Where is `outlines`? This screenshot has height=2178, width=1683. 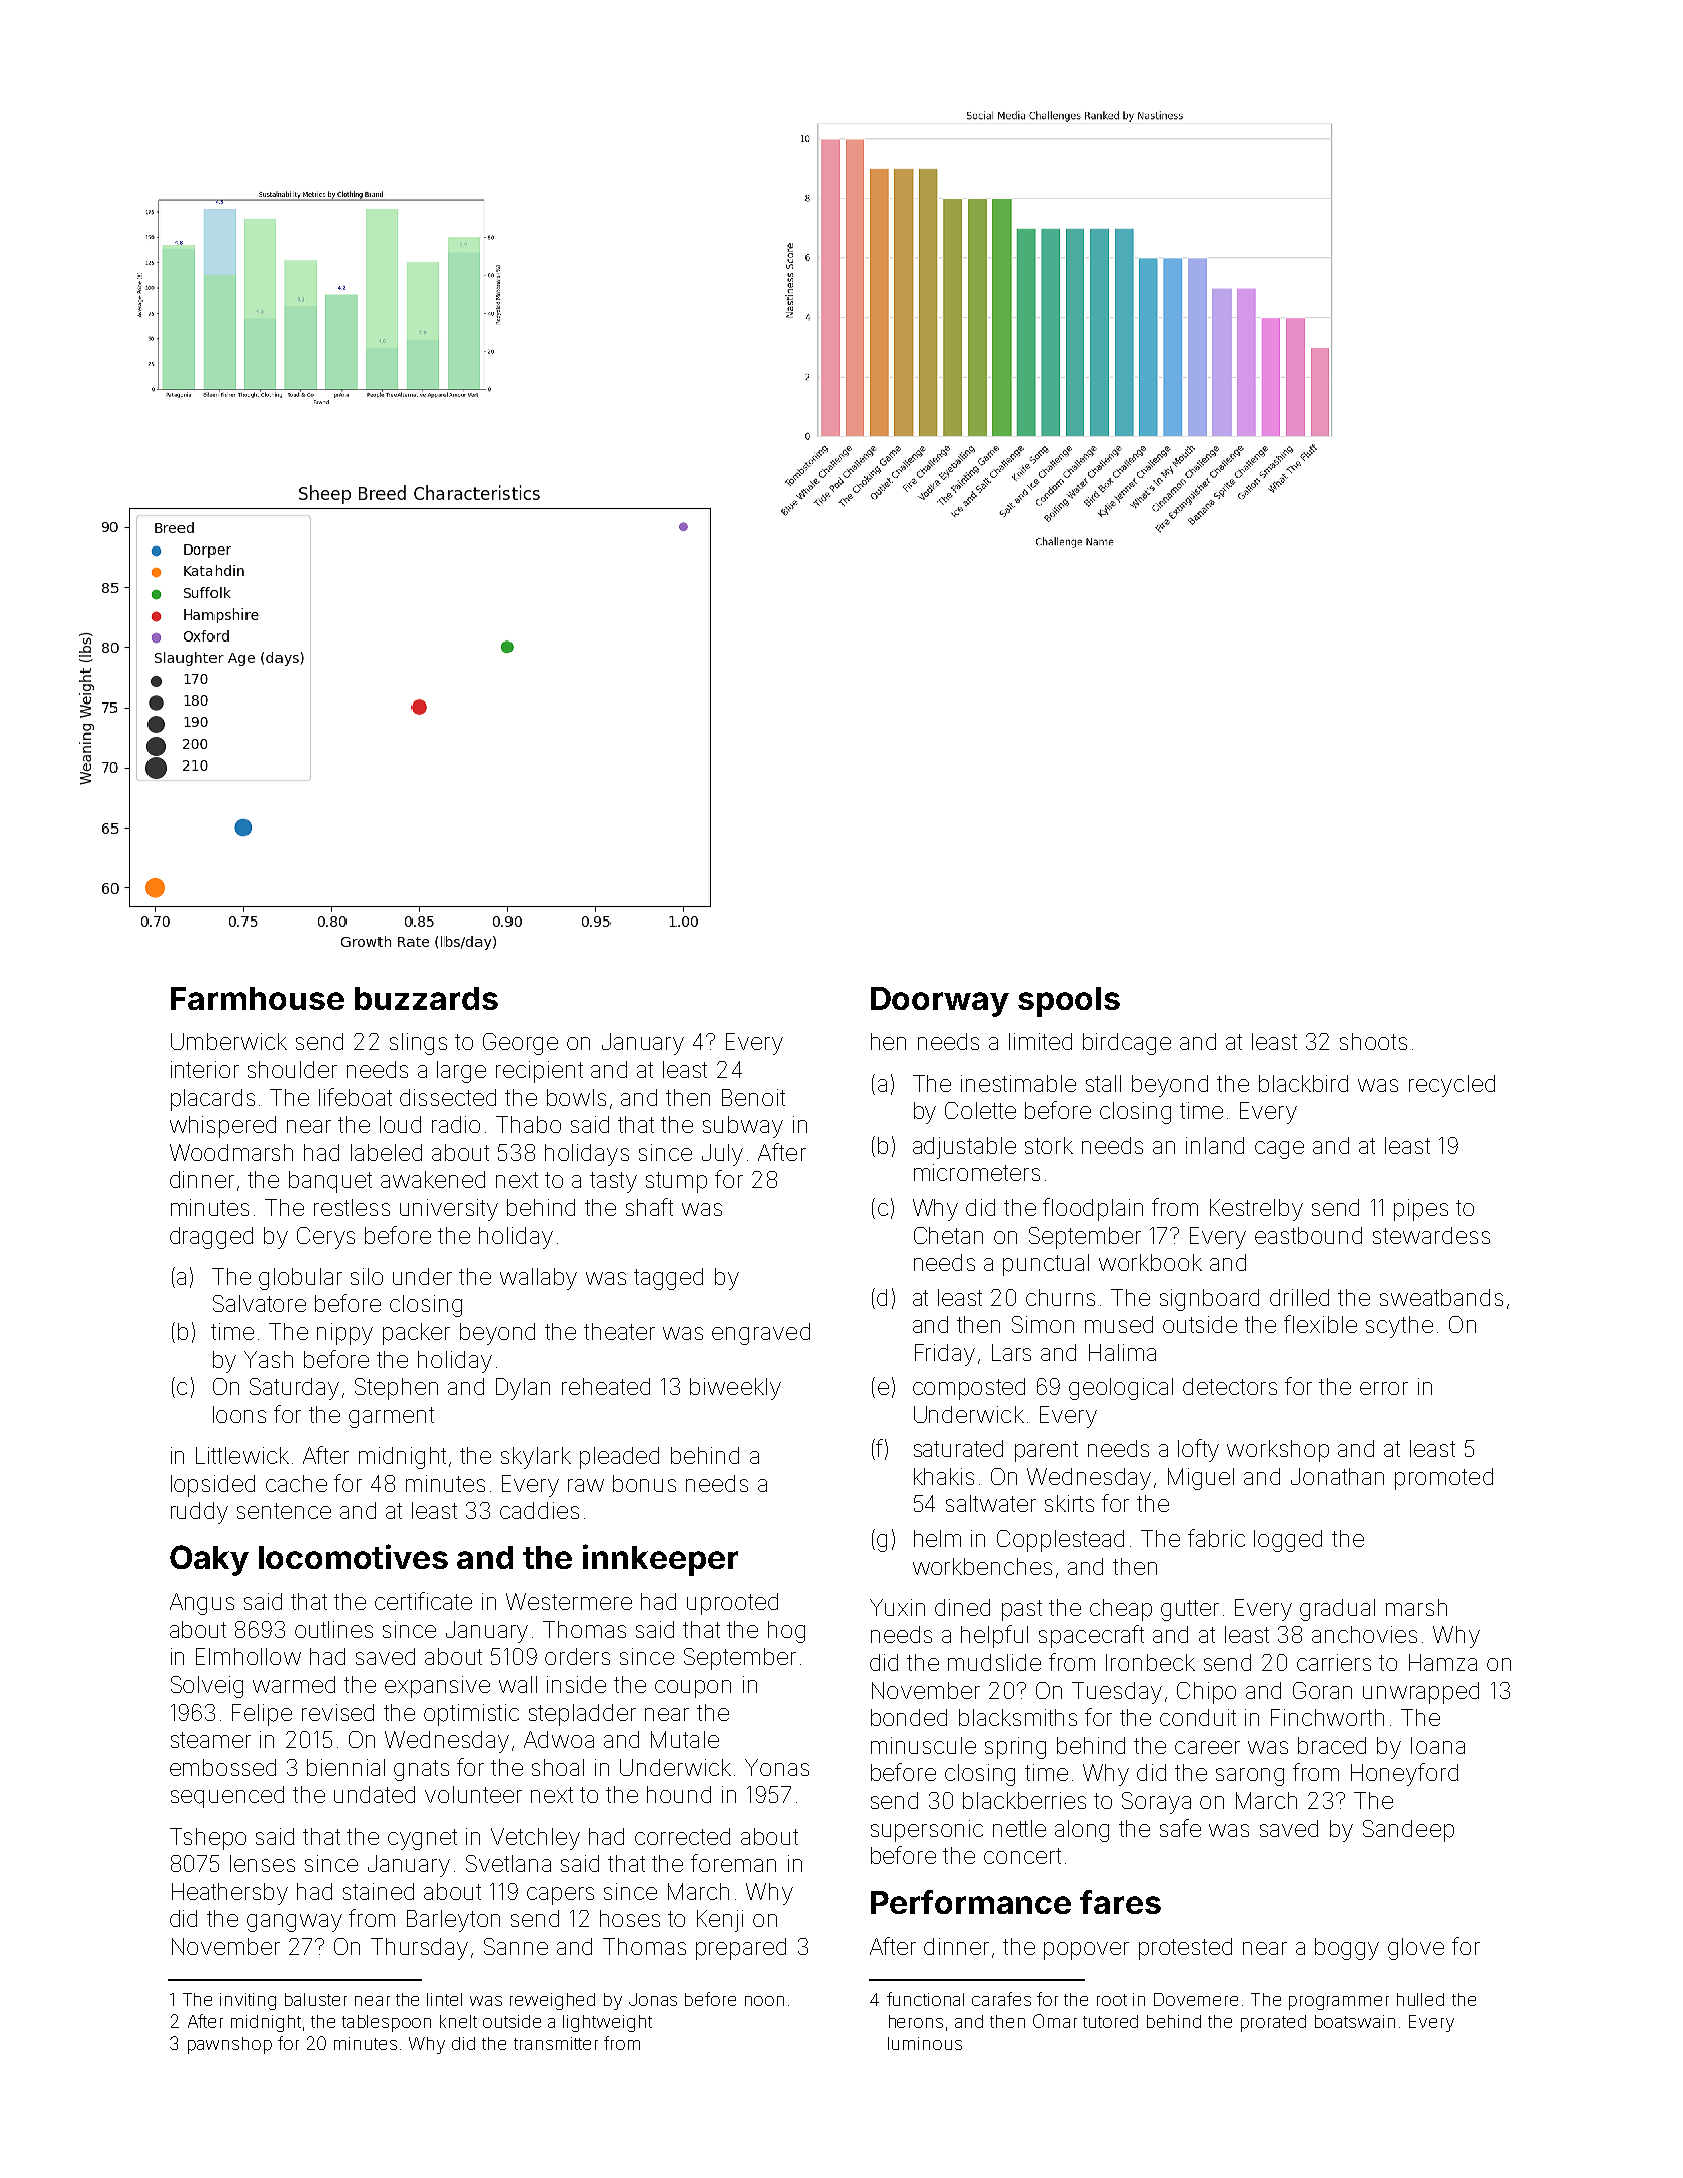 outlines is located at coordinates (334, 1629).
